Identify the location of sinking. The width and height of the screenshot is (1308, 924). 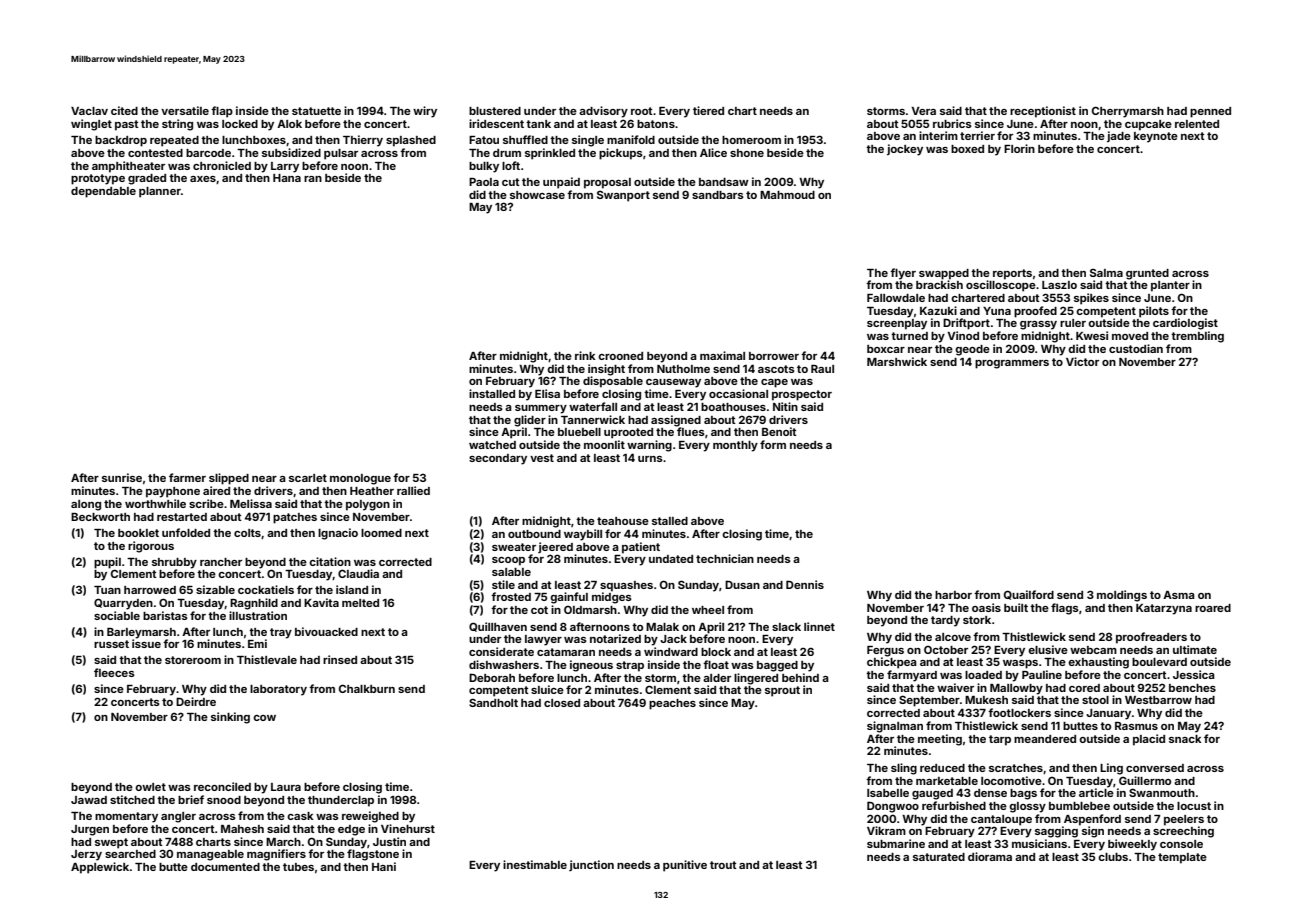
(230, 718).
